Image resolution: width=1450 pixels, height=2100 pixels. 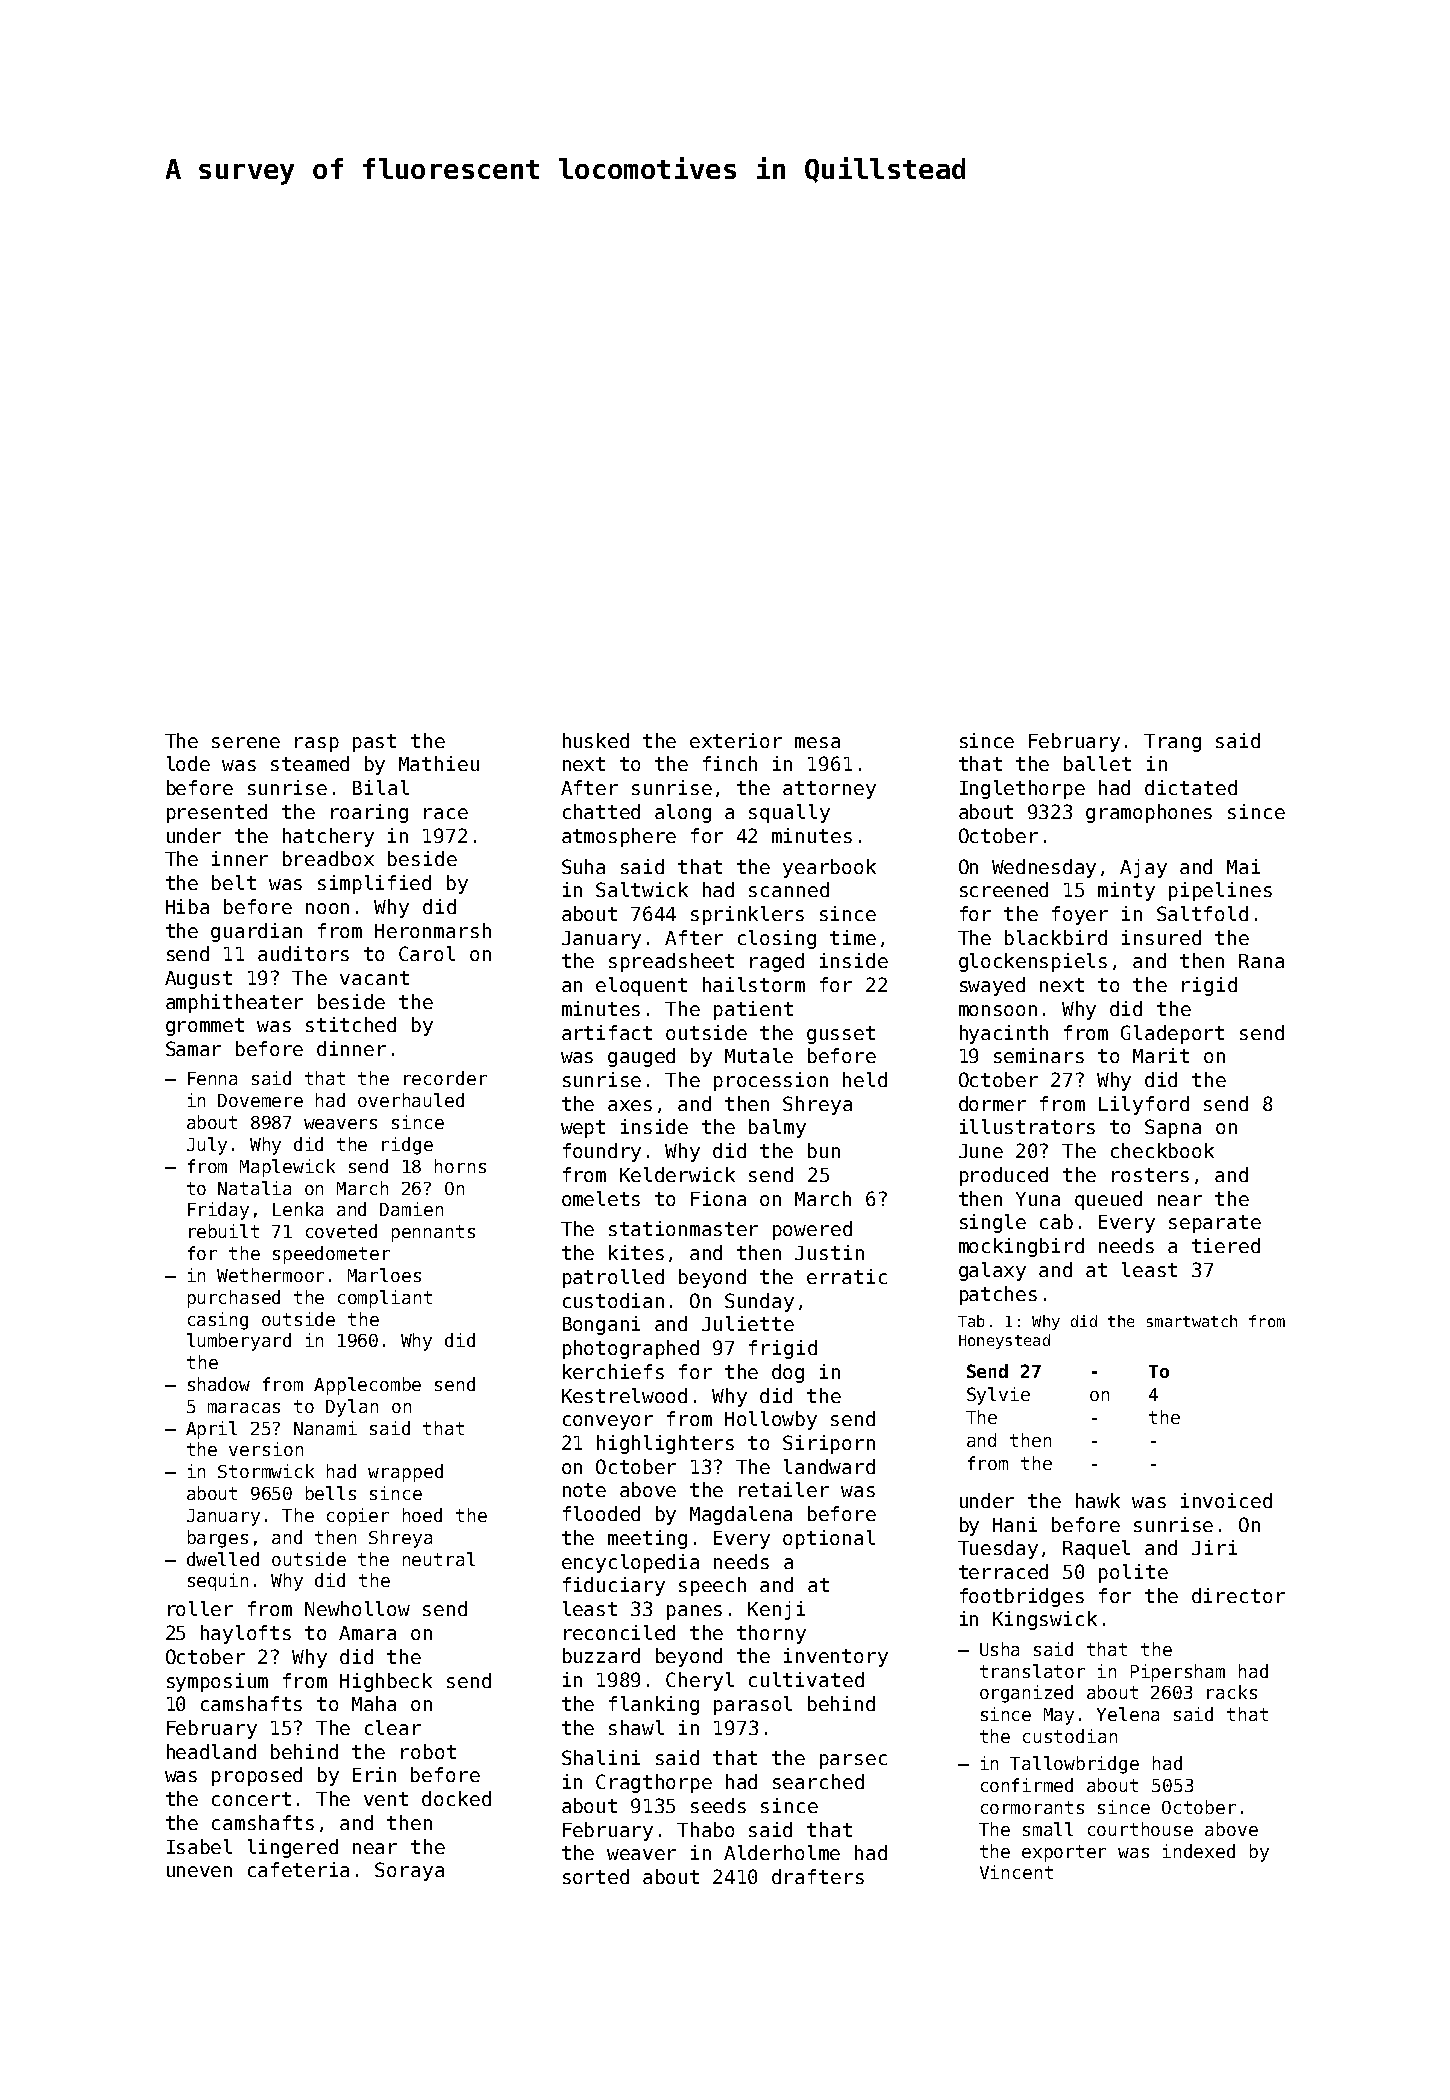 What do you see at coordinates (199, 1871) in the page?
I see `uneven` at bounding box center [199, 1871].
